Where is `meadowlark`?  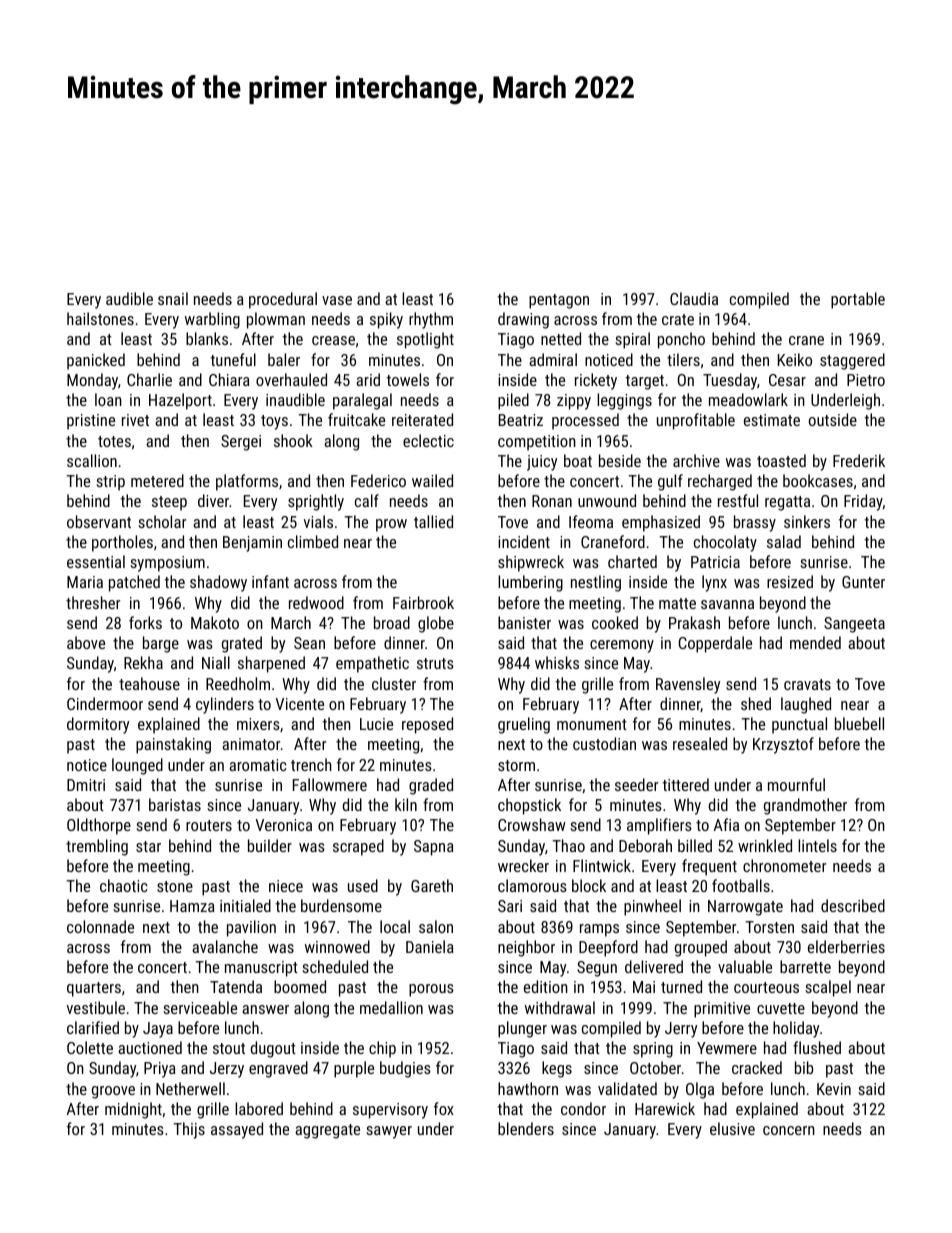 meadowlark is located at coordinates (748, 399).
